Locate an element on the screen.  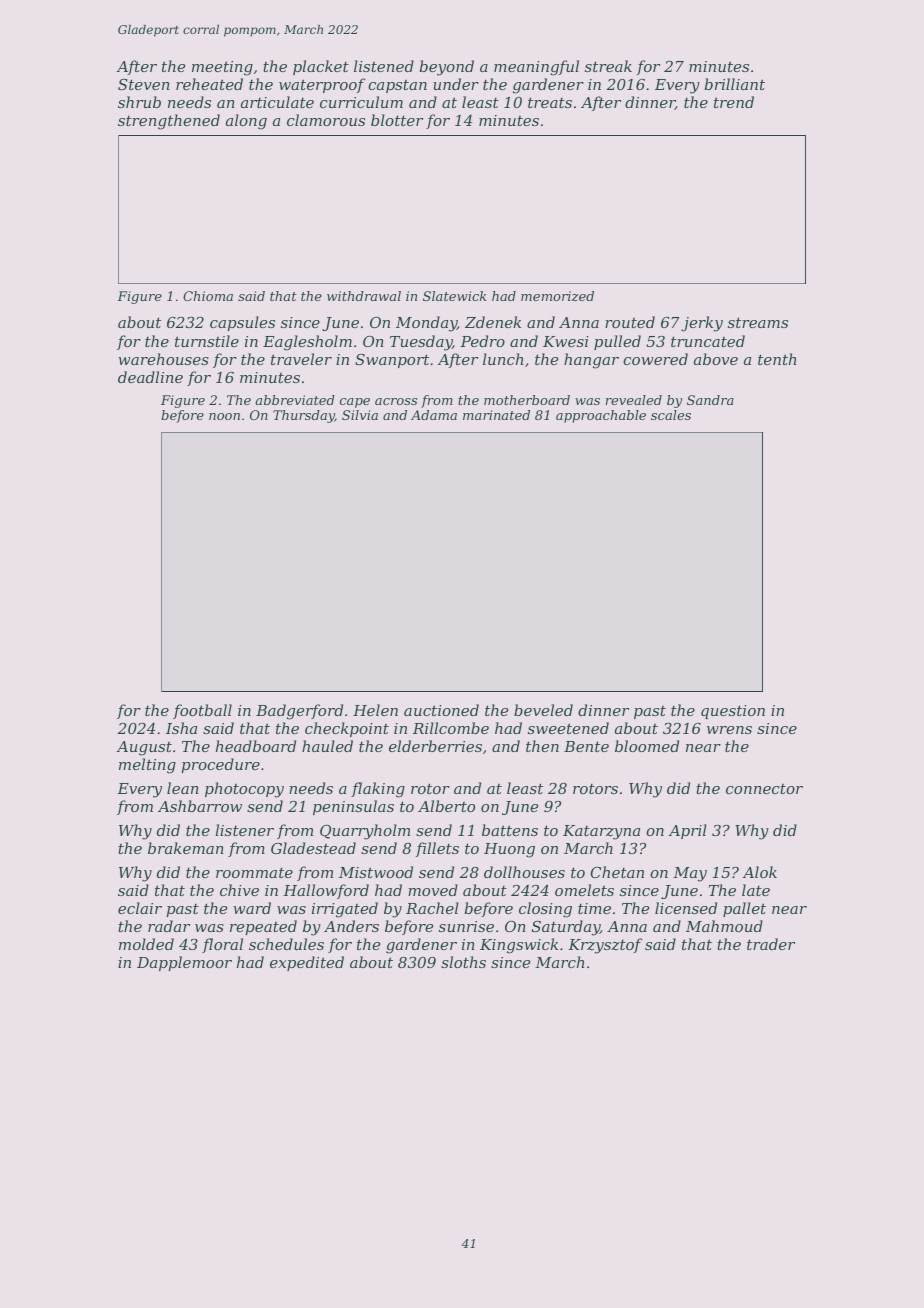
sloths is located at coordinates (463, 962).
